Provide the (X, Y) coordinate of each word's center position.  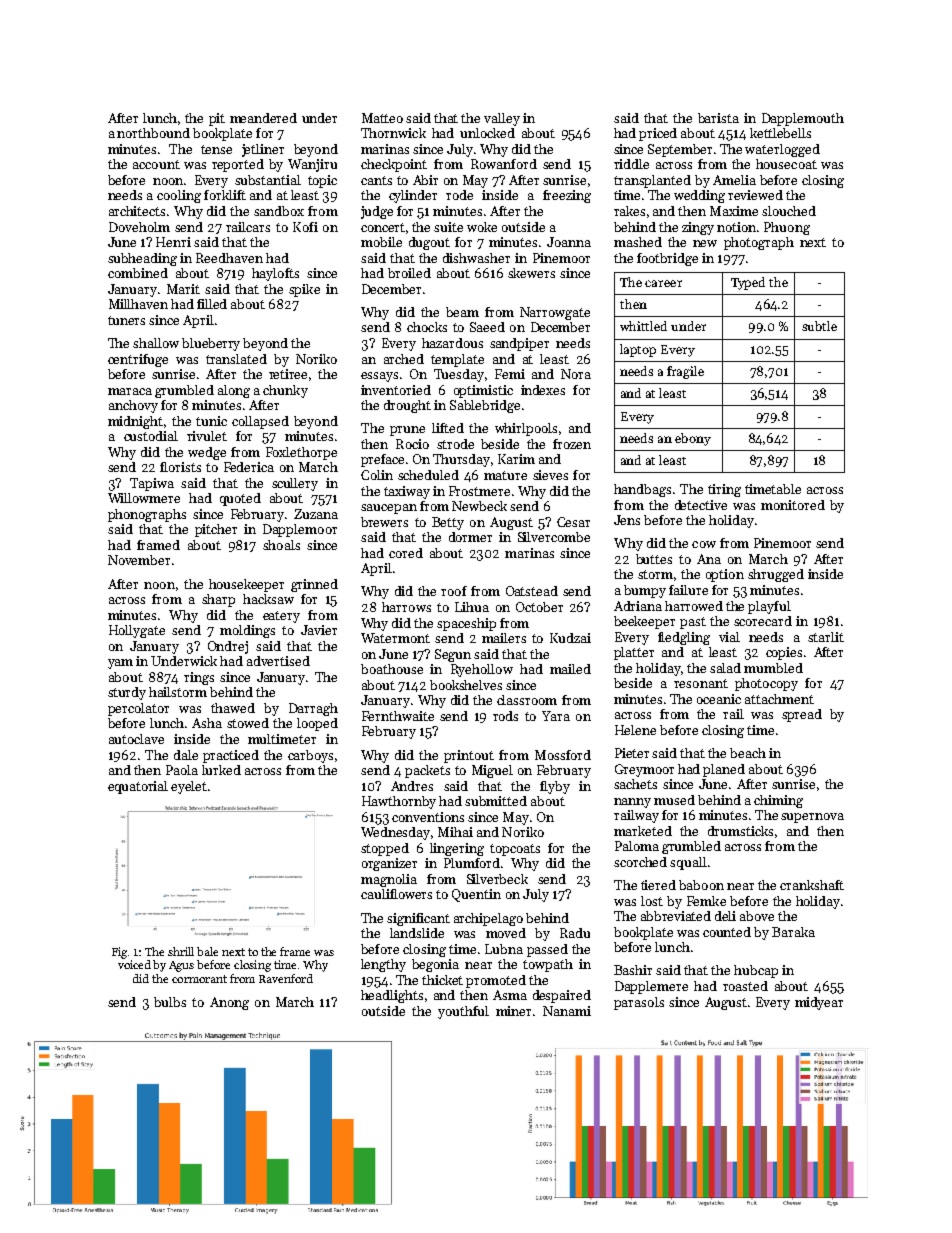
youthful (463, 1012)
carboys (310, 756)
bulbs (170, 1002)
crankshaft (812, 885)
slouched (789, 211)
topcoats (515, 850)
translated (236, 359)
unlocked (487, 133)
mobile (381, 242)
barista (718, 118)
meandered (263, 118)
